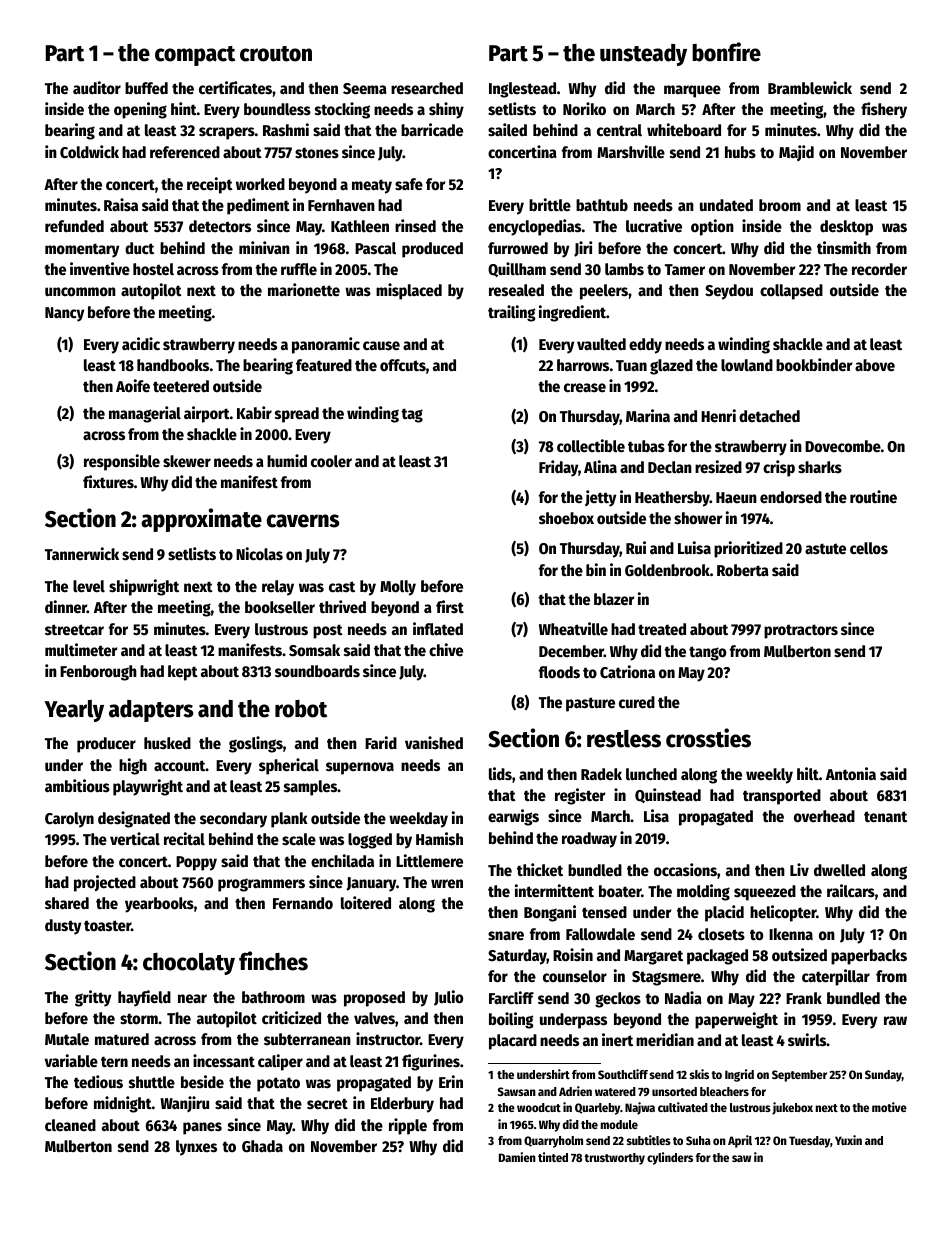 This screenshot has height=1233, width=952. Describe the element at coordinates (70, 1125) in the screenshot. I see `cleaned` at that location.
